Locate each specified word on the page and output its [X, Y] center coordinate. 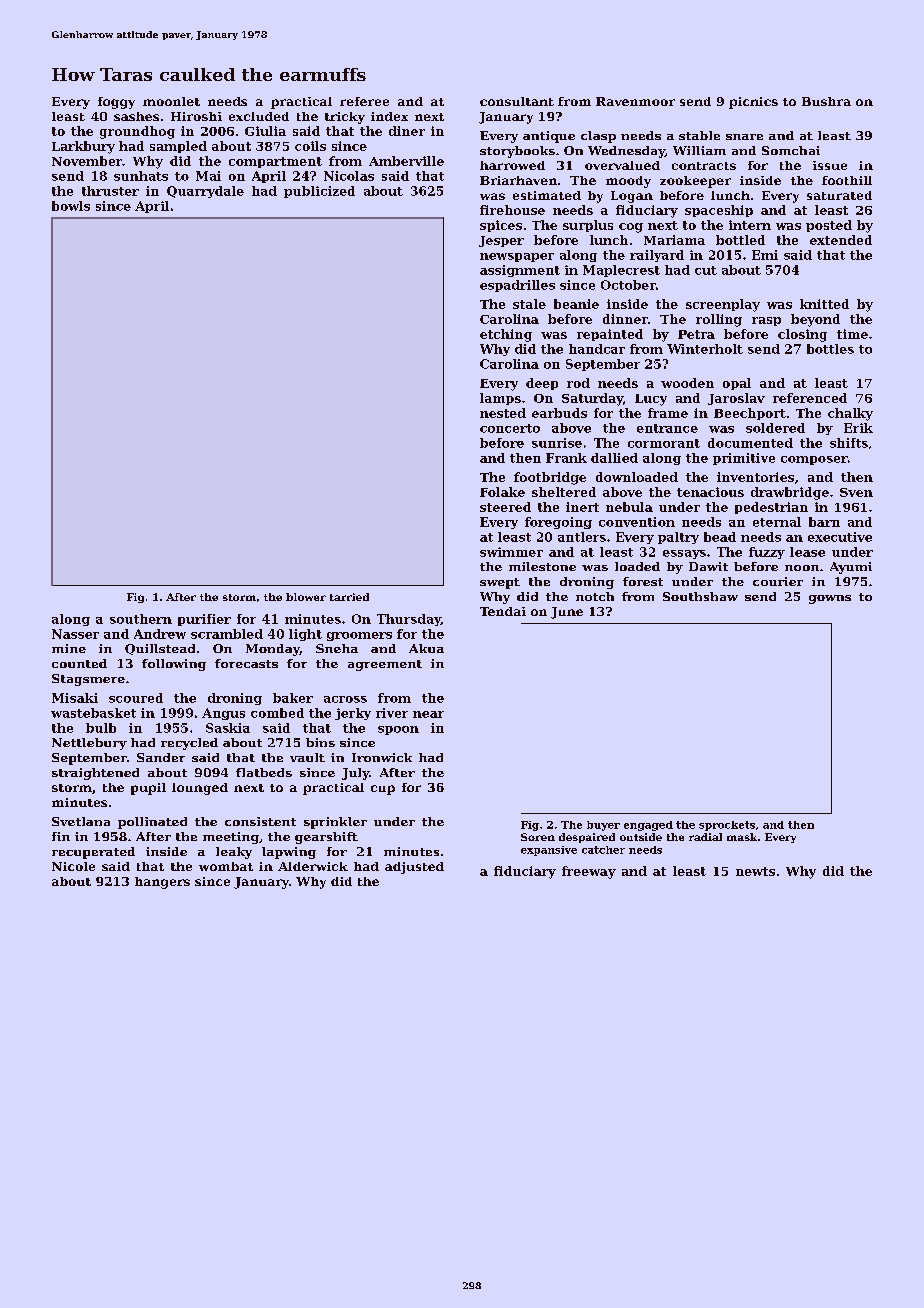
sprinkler [335, 823]
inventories [755, 477]
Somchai [791, 150]
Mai [208, 176]
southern [141, 619]
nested [503, 413]
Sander [161, 757]
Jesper [501, 241]
